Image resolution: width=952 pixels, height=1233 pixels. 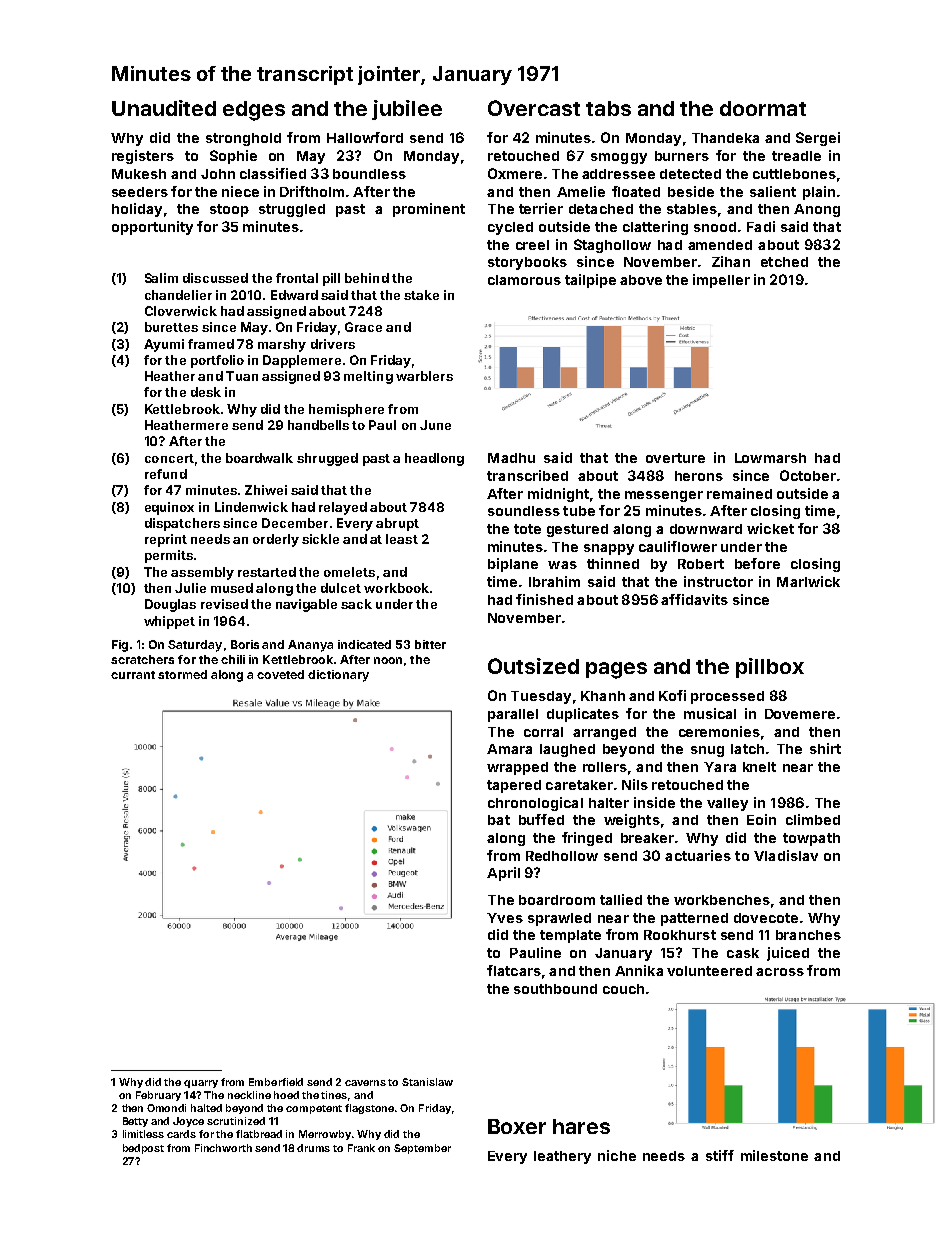 I want to click on overture, so click(x=675, y=458).
